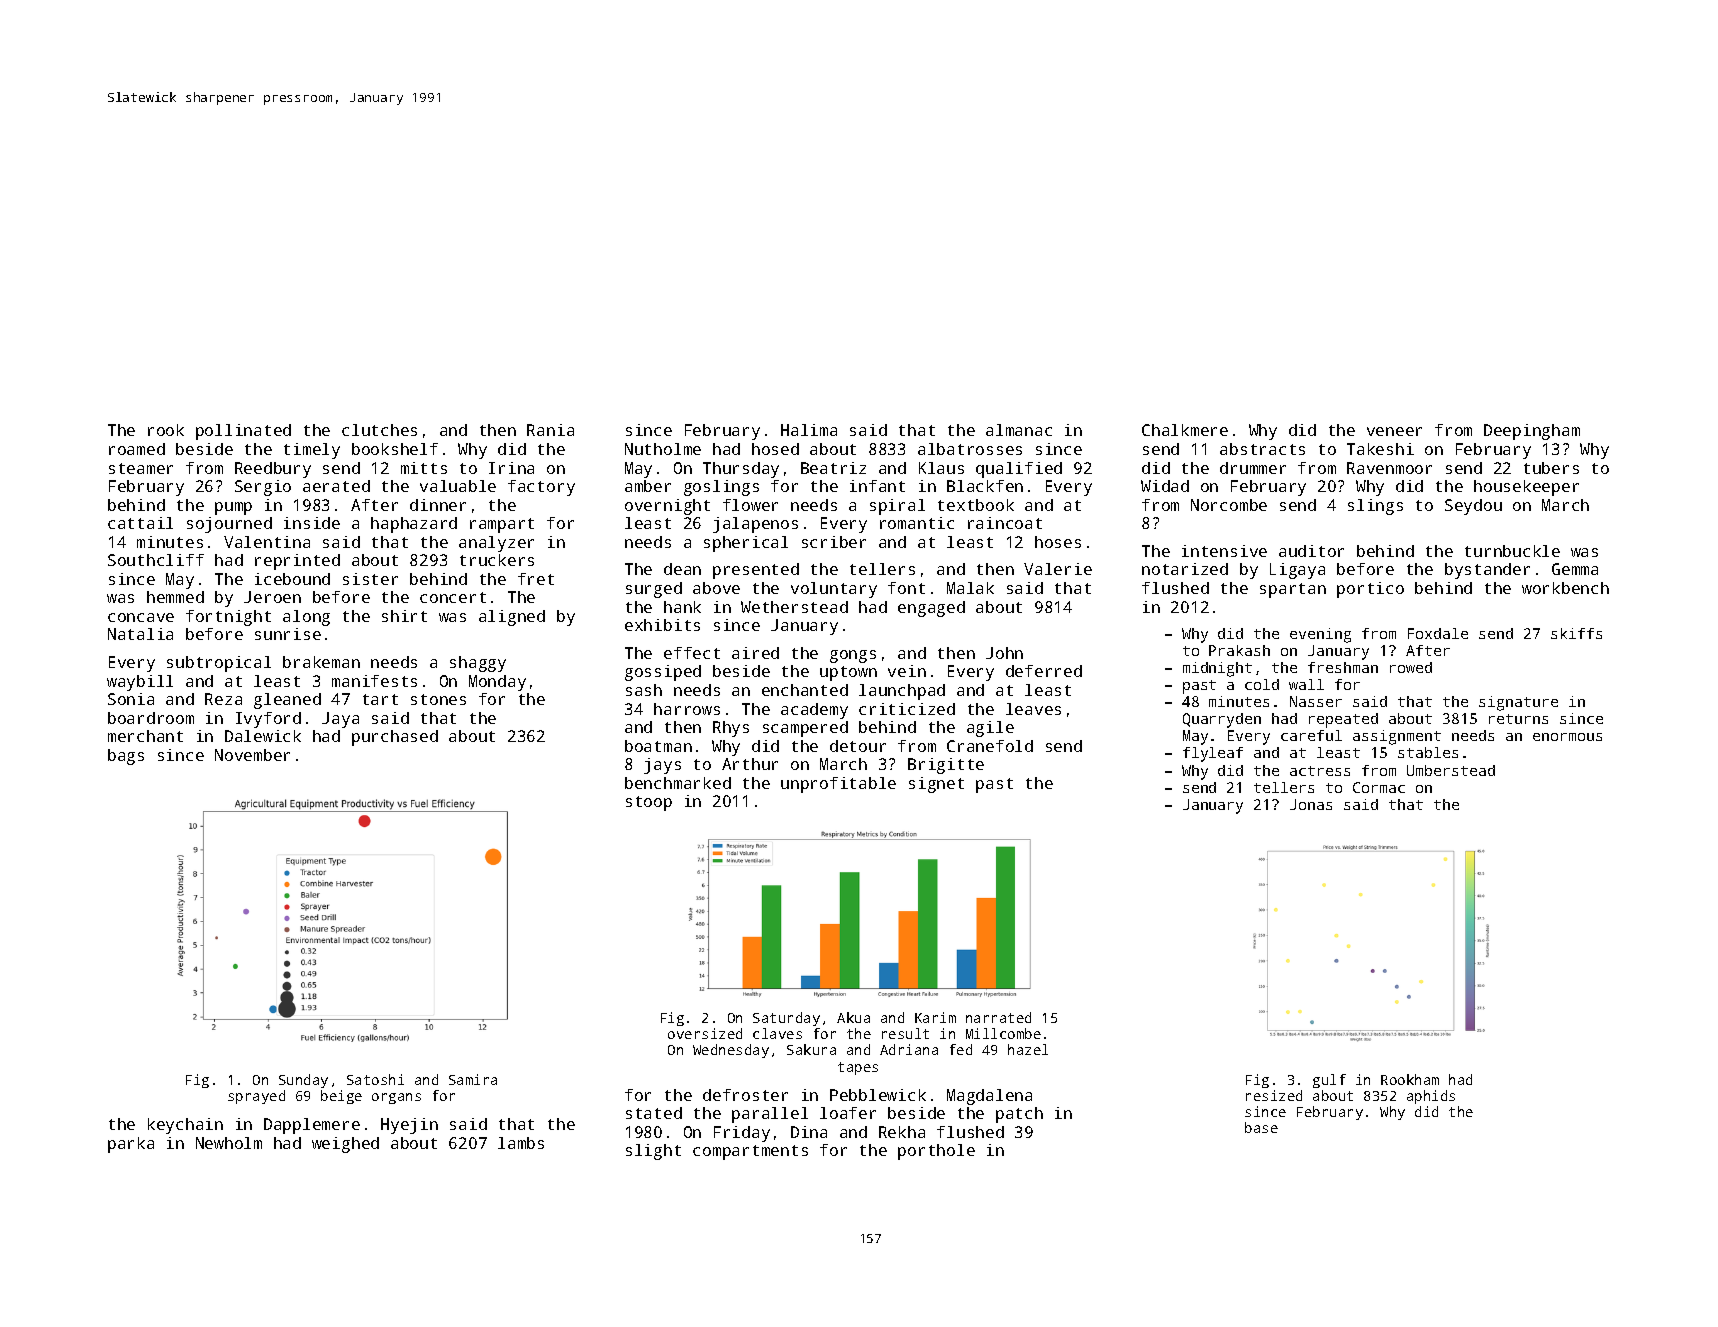  Describe the element at coordinates (935, 1017) in the page. I see `Karim` at that location.
